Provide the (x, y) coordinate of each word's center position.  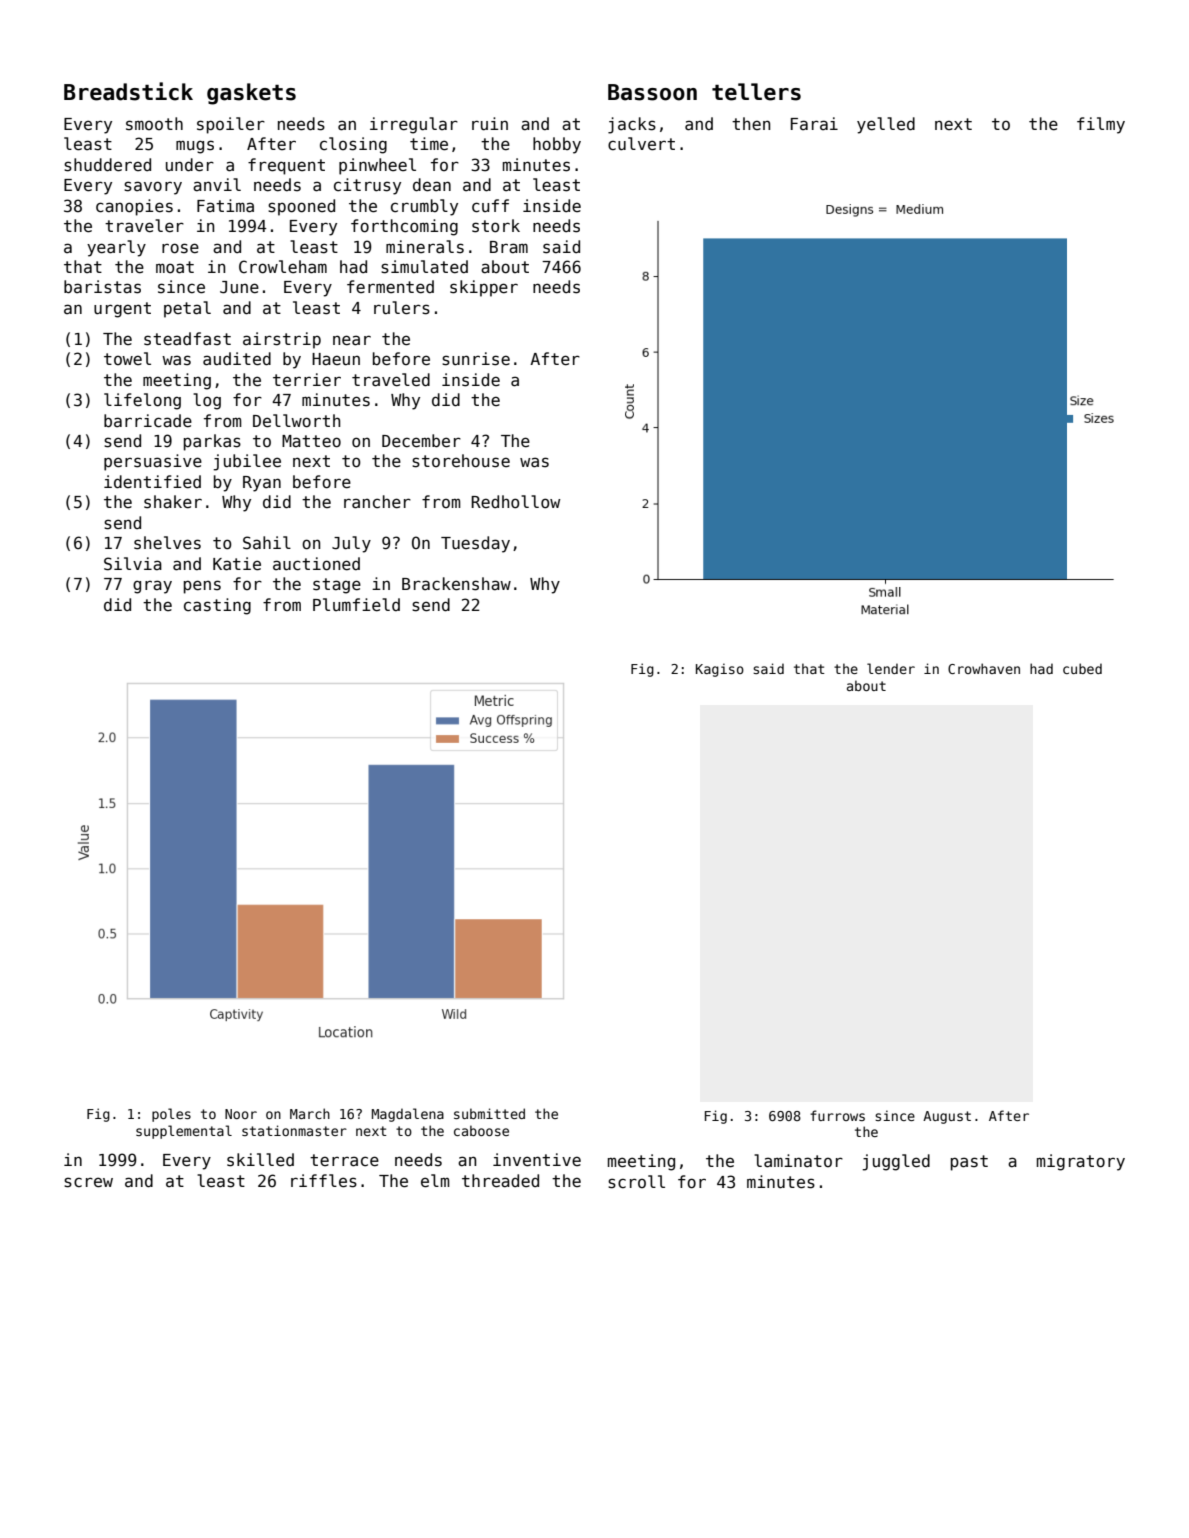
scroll (636, 1182)
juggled (896, 1162)
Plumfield (356, 605)
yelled (886, 125)
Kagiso (720, 670)
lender (891, 668)
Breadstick (128, 91)
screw (88, 1182)
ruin (490, 124)
